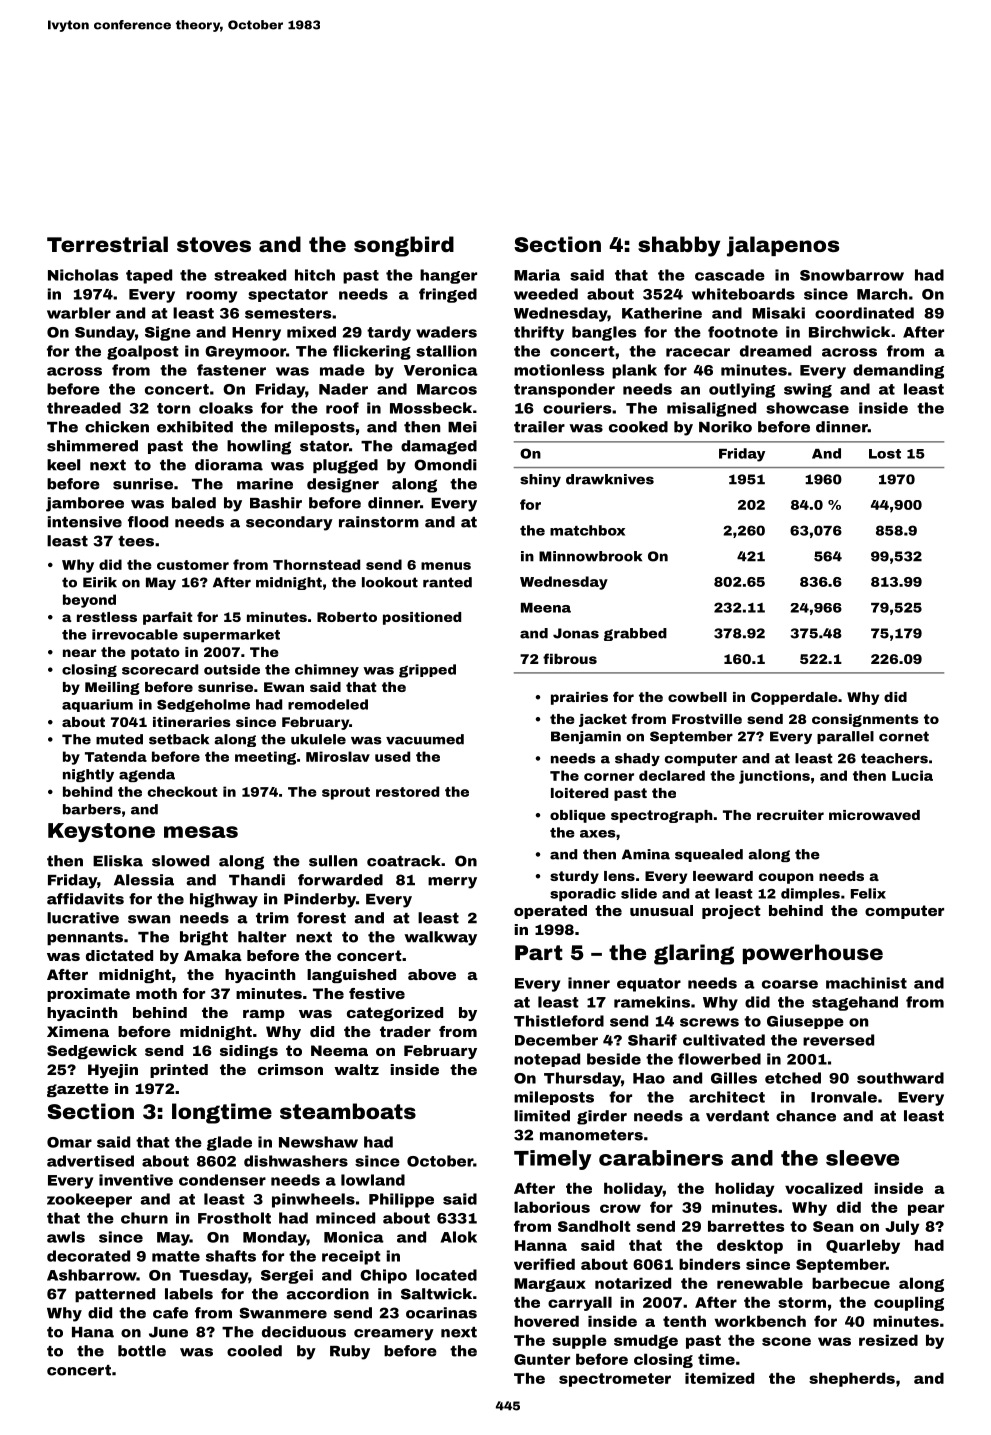 The width and height of the screenshot is (991, 1435). Describe the element at coordinates (404, 246) in the screenshot. I see `songbird` at that location.
